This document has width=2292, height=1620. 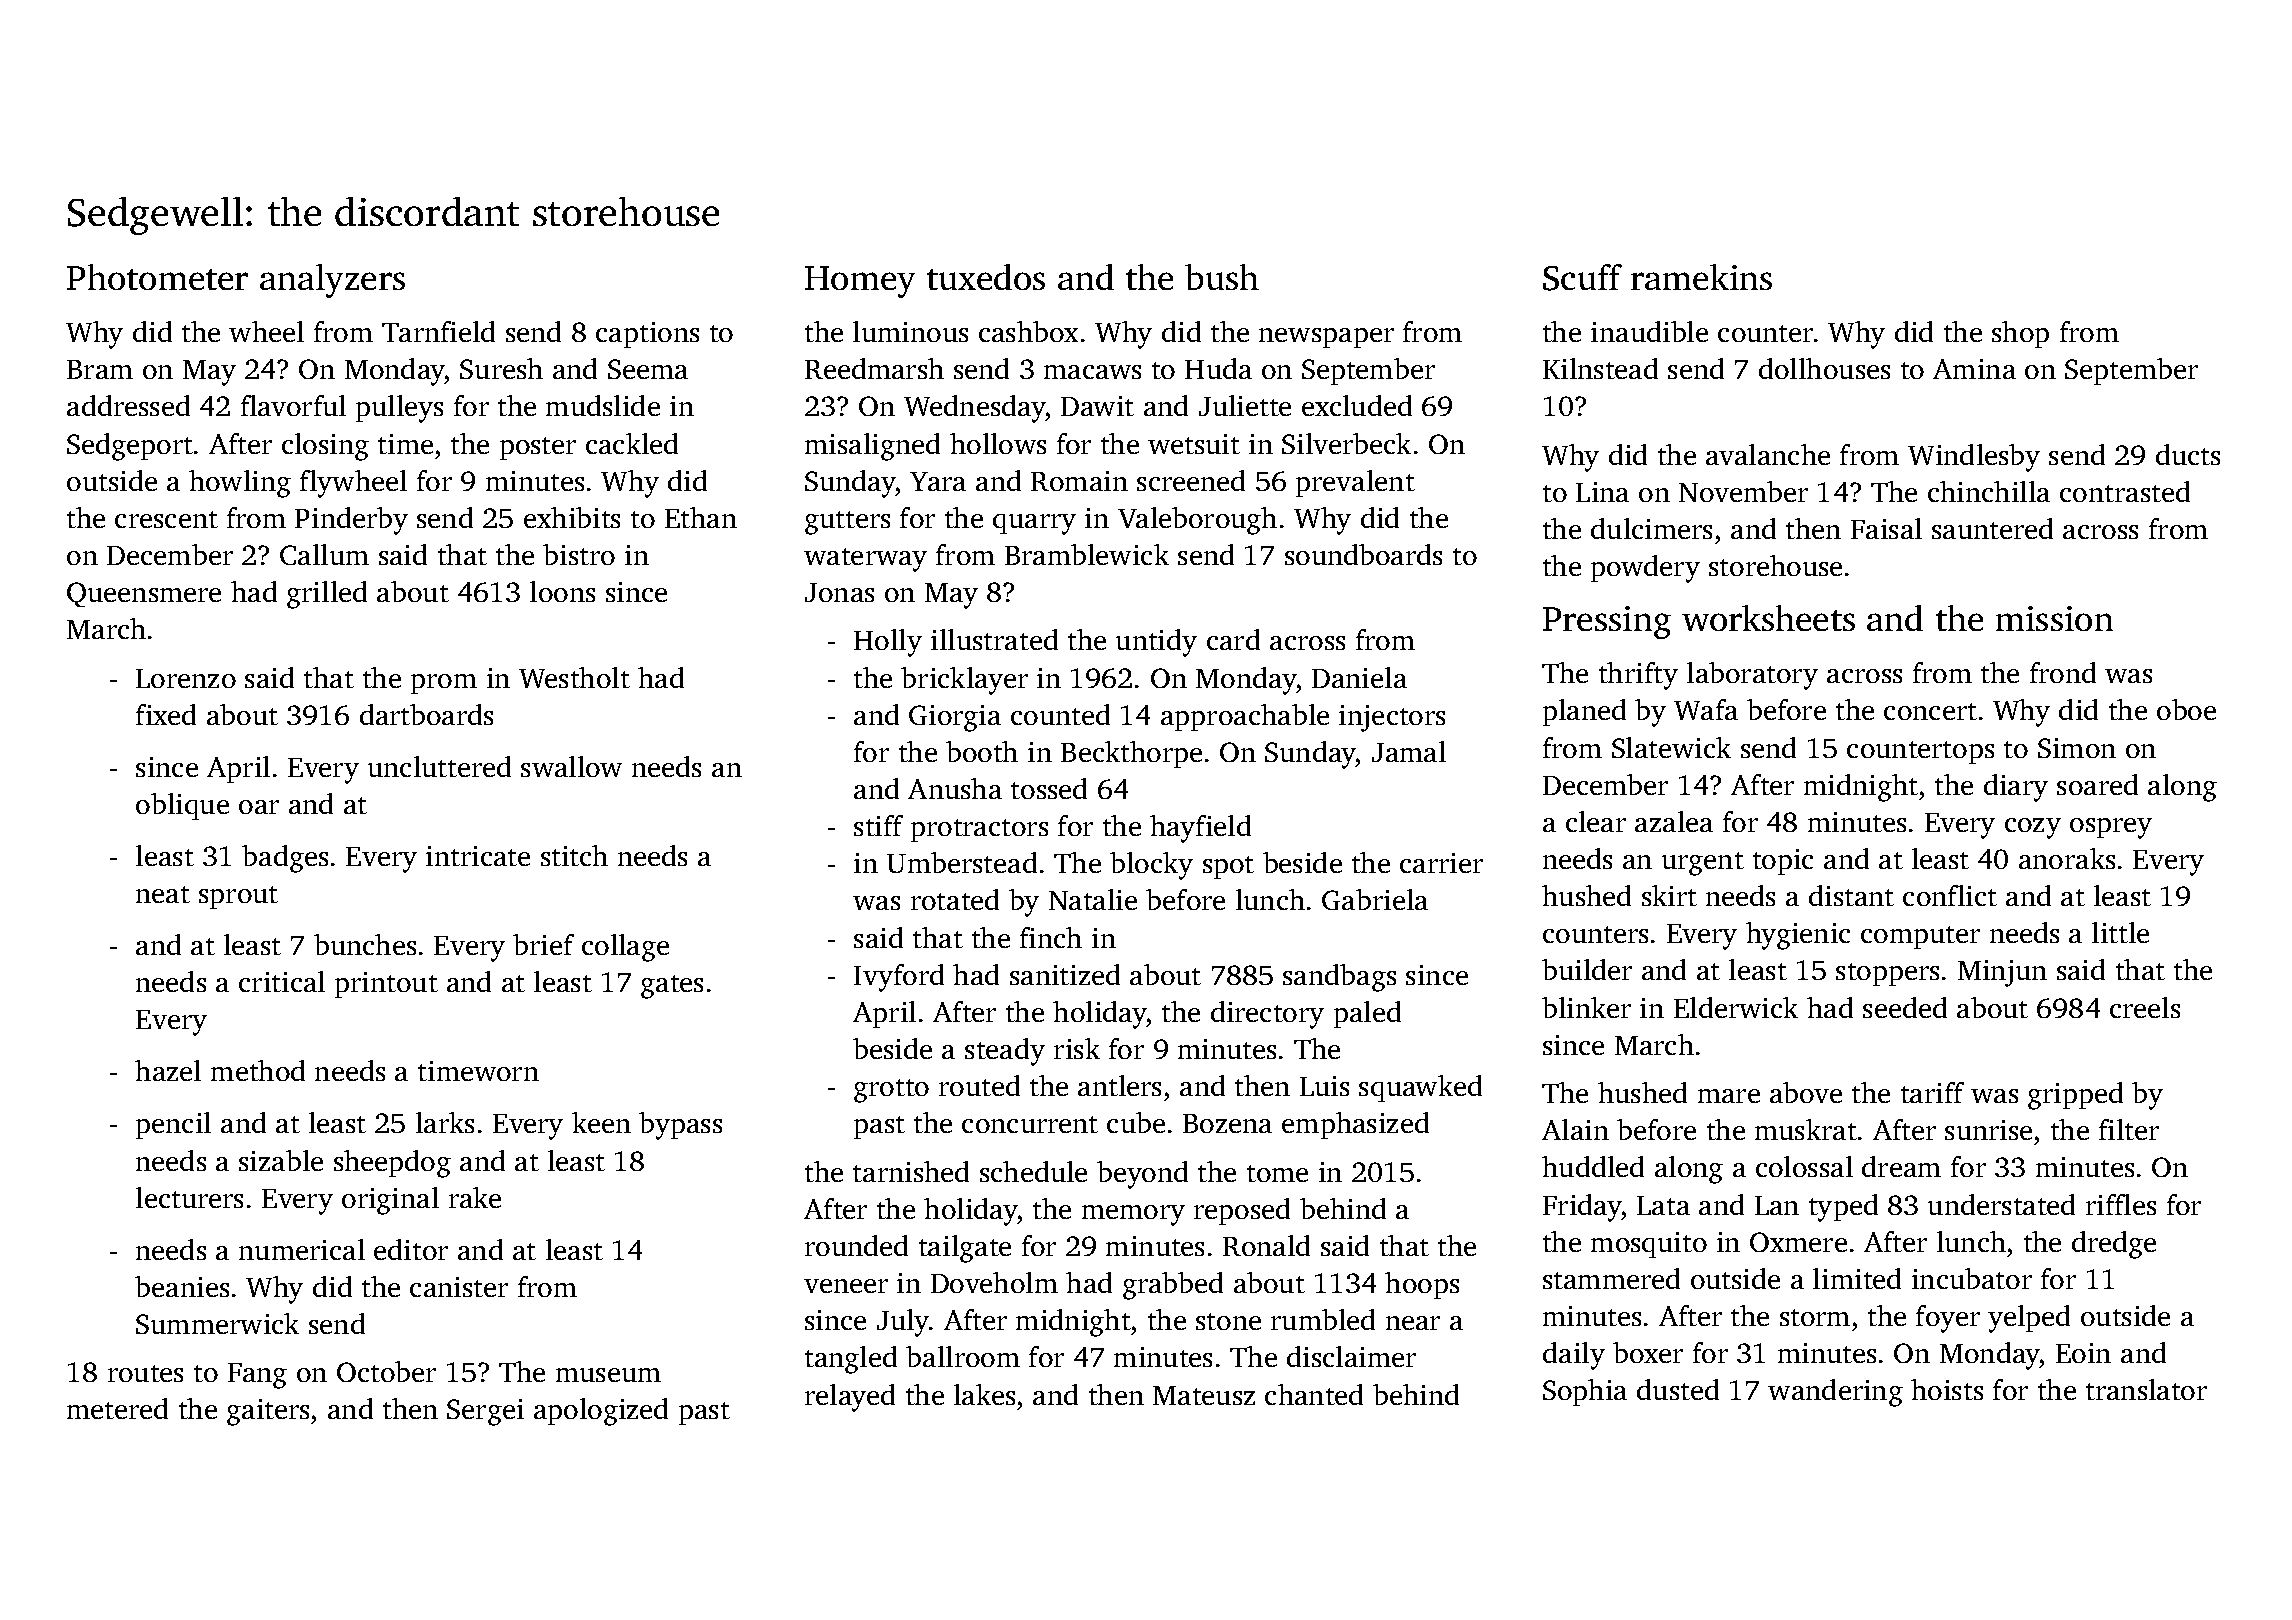 What do you see at coordinates (2097, 784) in the document?
I see `soared` at bounding box center [2097, 784].
